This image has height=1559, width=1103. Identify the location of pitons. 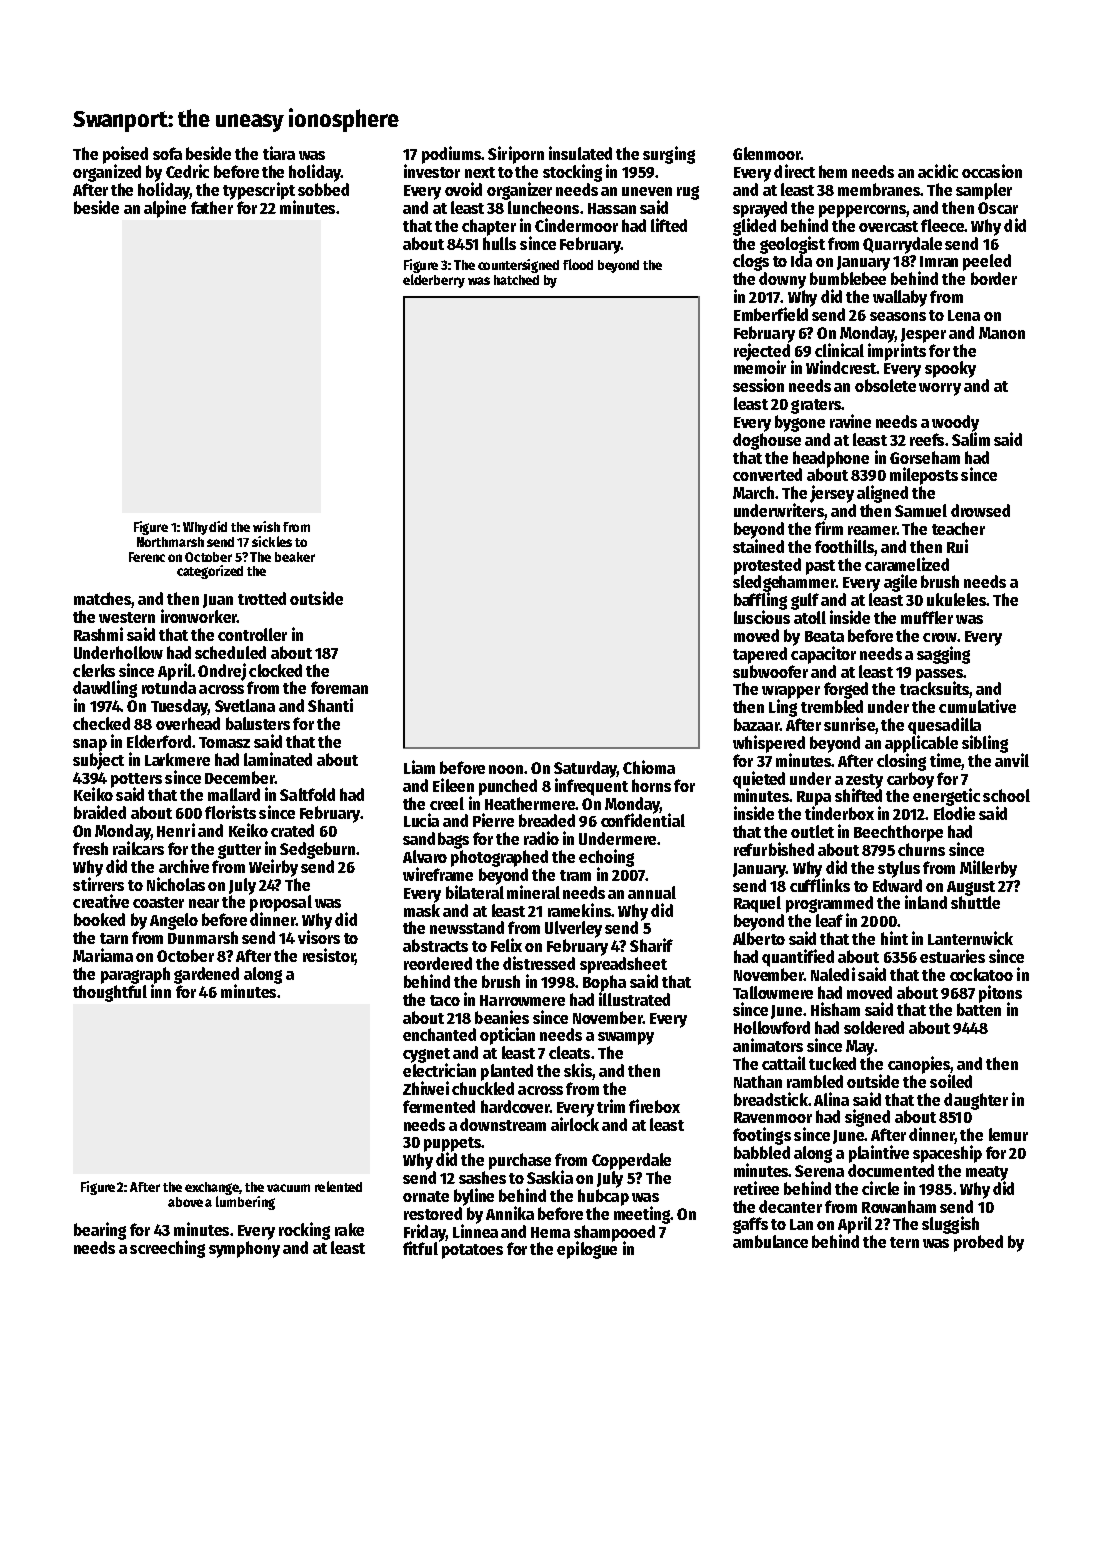
(1000, 994).
